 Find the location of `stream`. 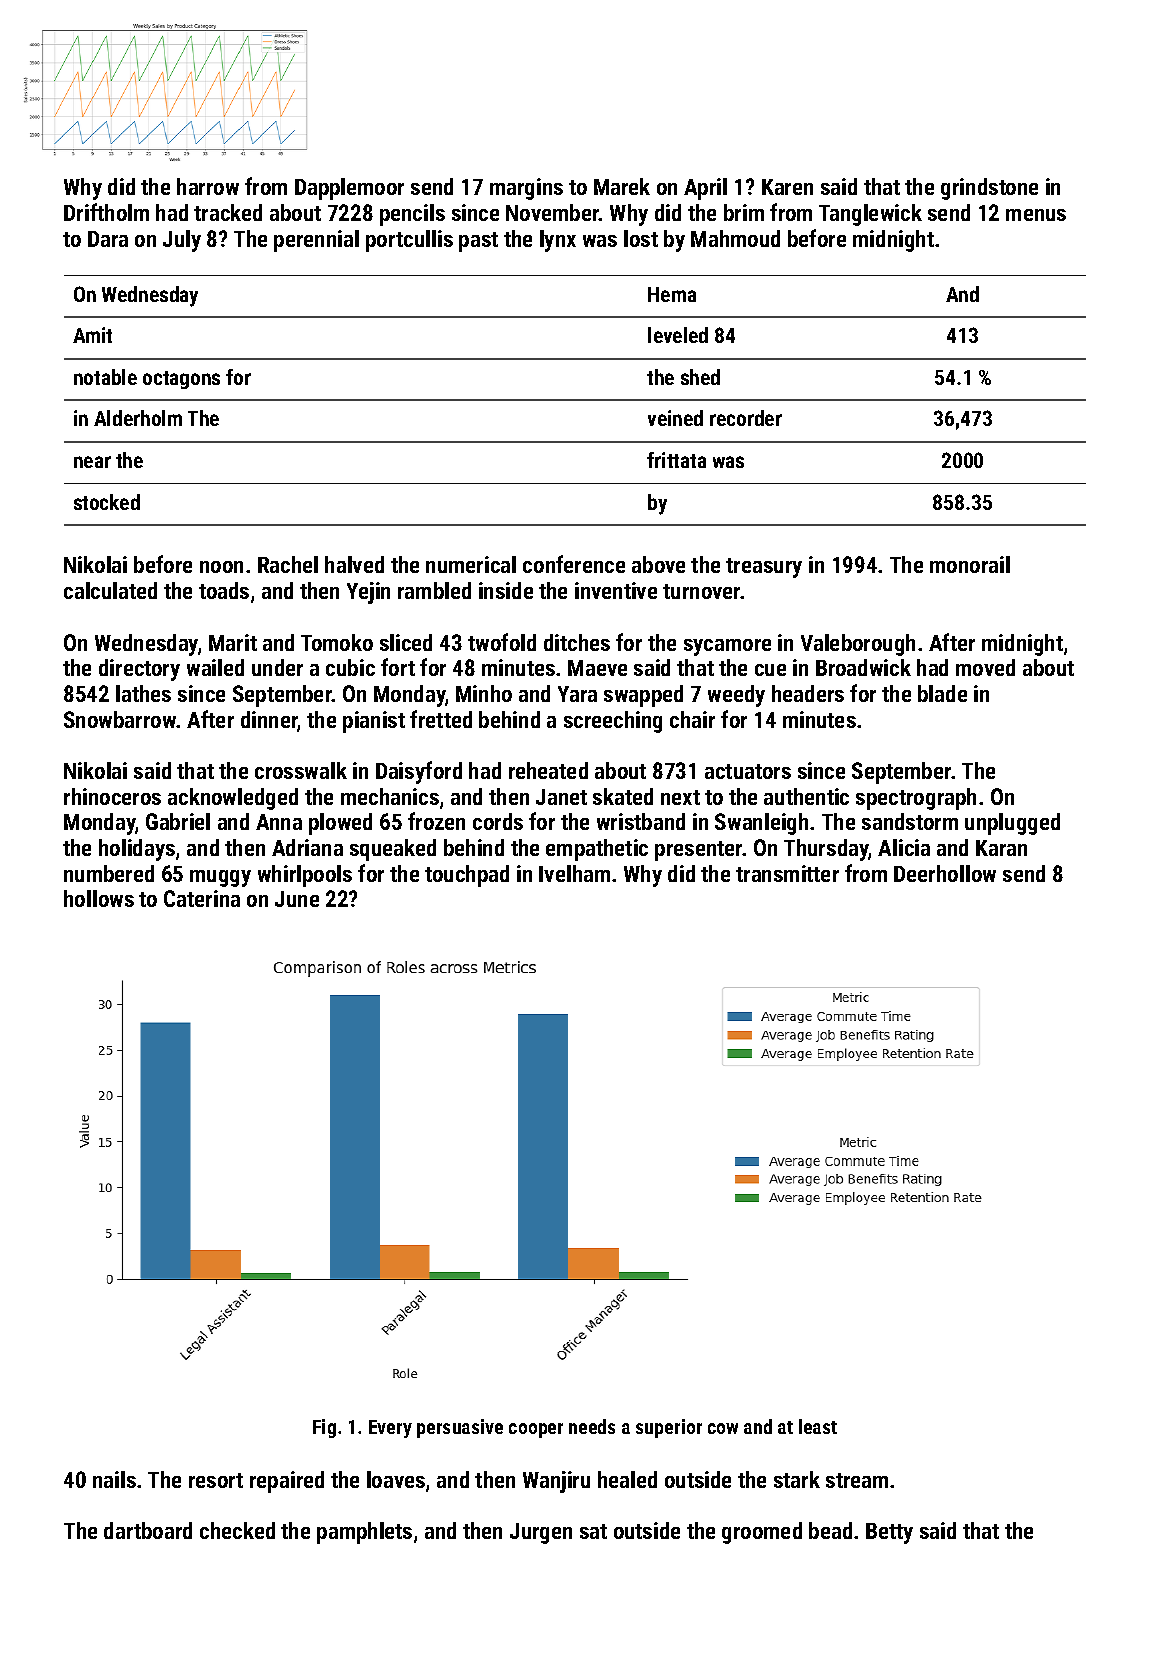

stream is located at coordinates (857, 1480).
